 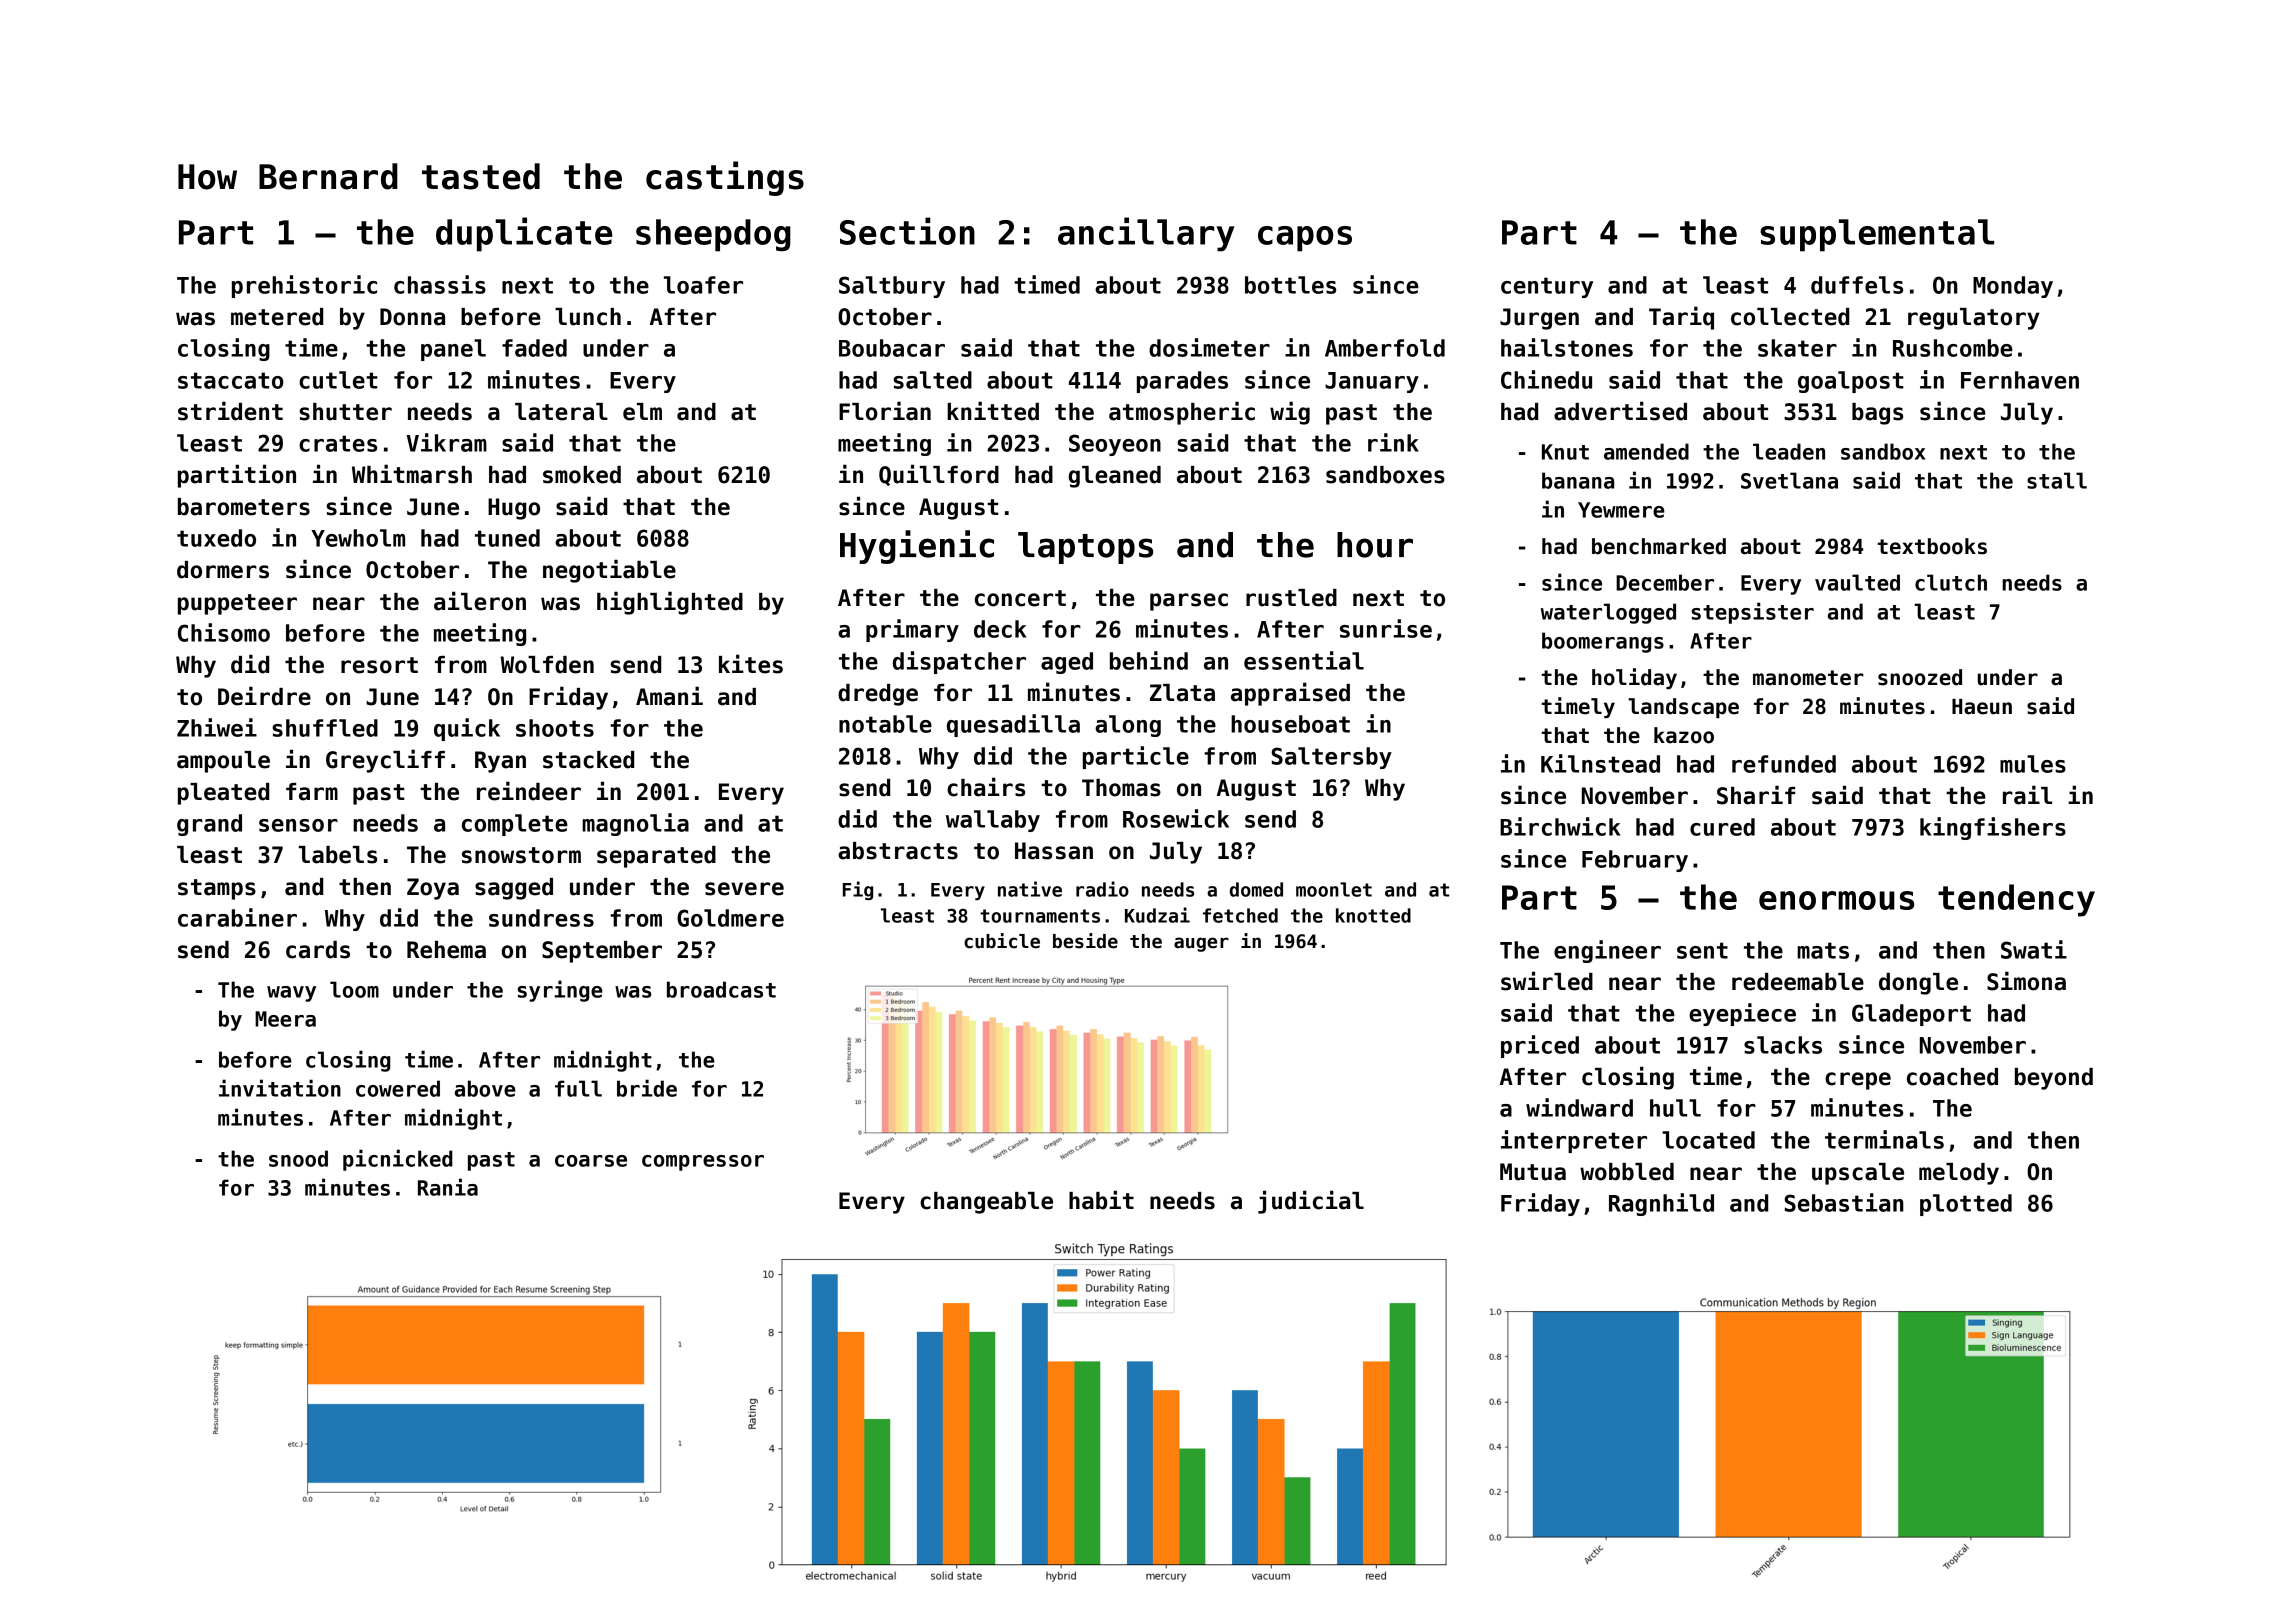 What do you see at coordinates (524, 234) in the screenshot?
I see `duplicate` at bounding box center [524, 234].
